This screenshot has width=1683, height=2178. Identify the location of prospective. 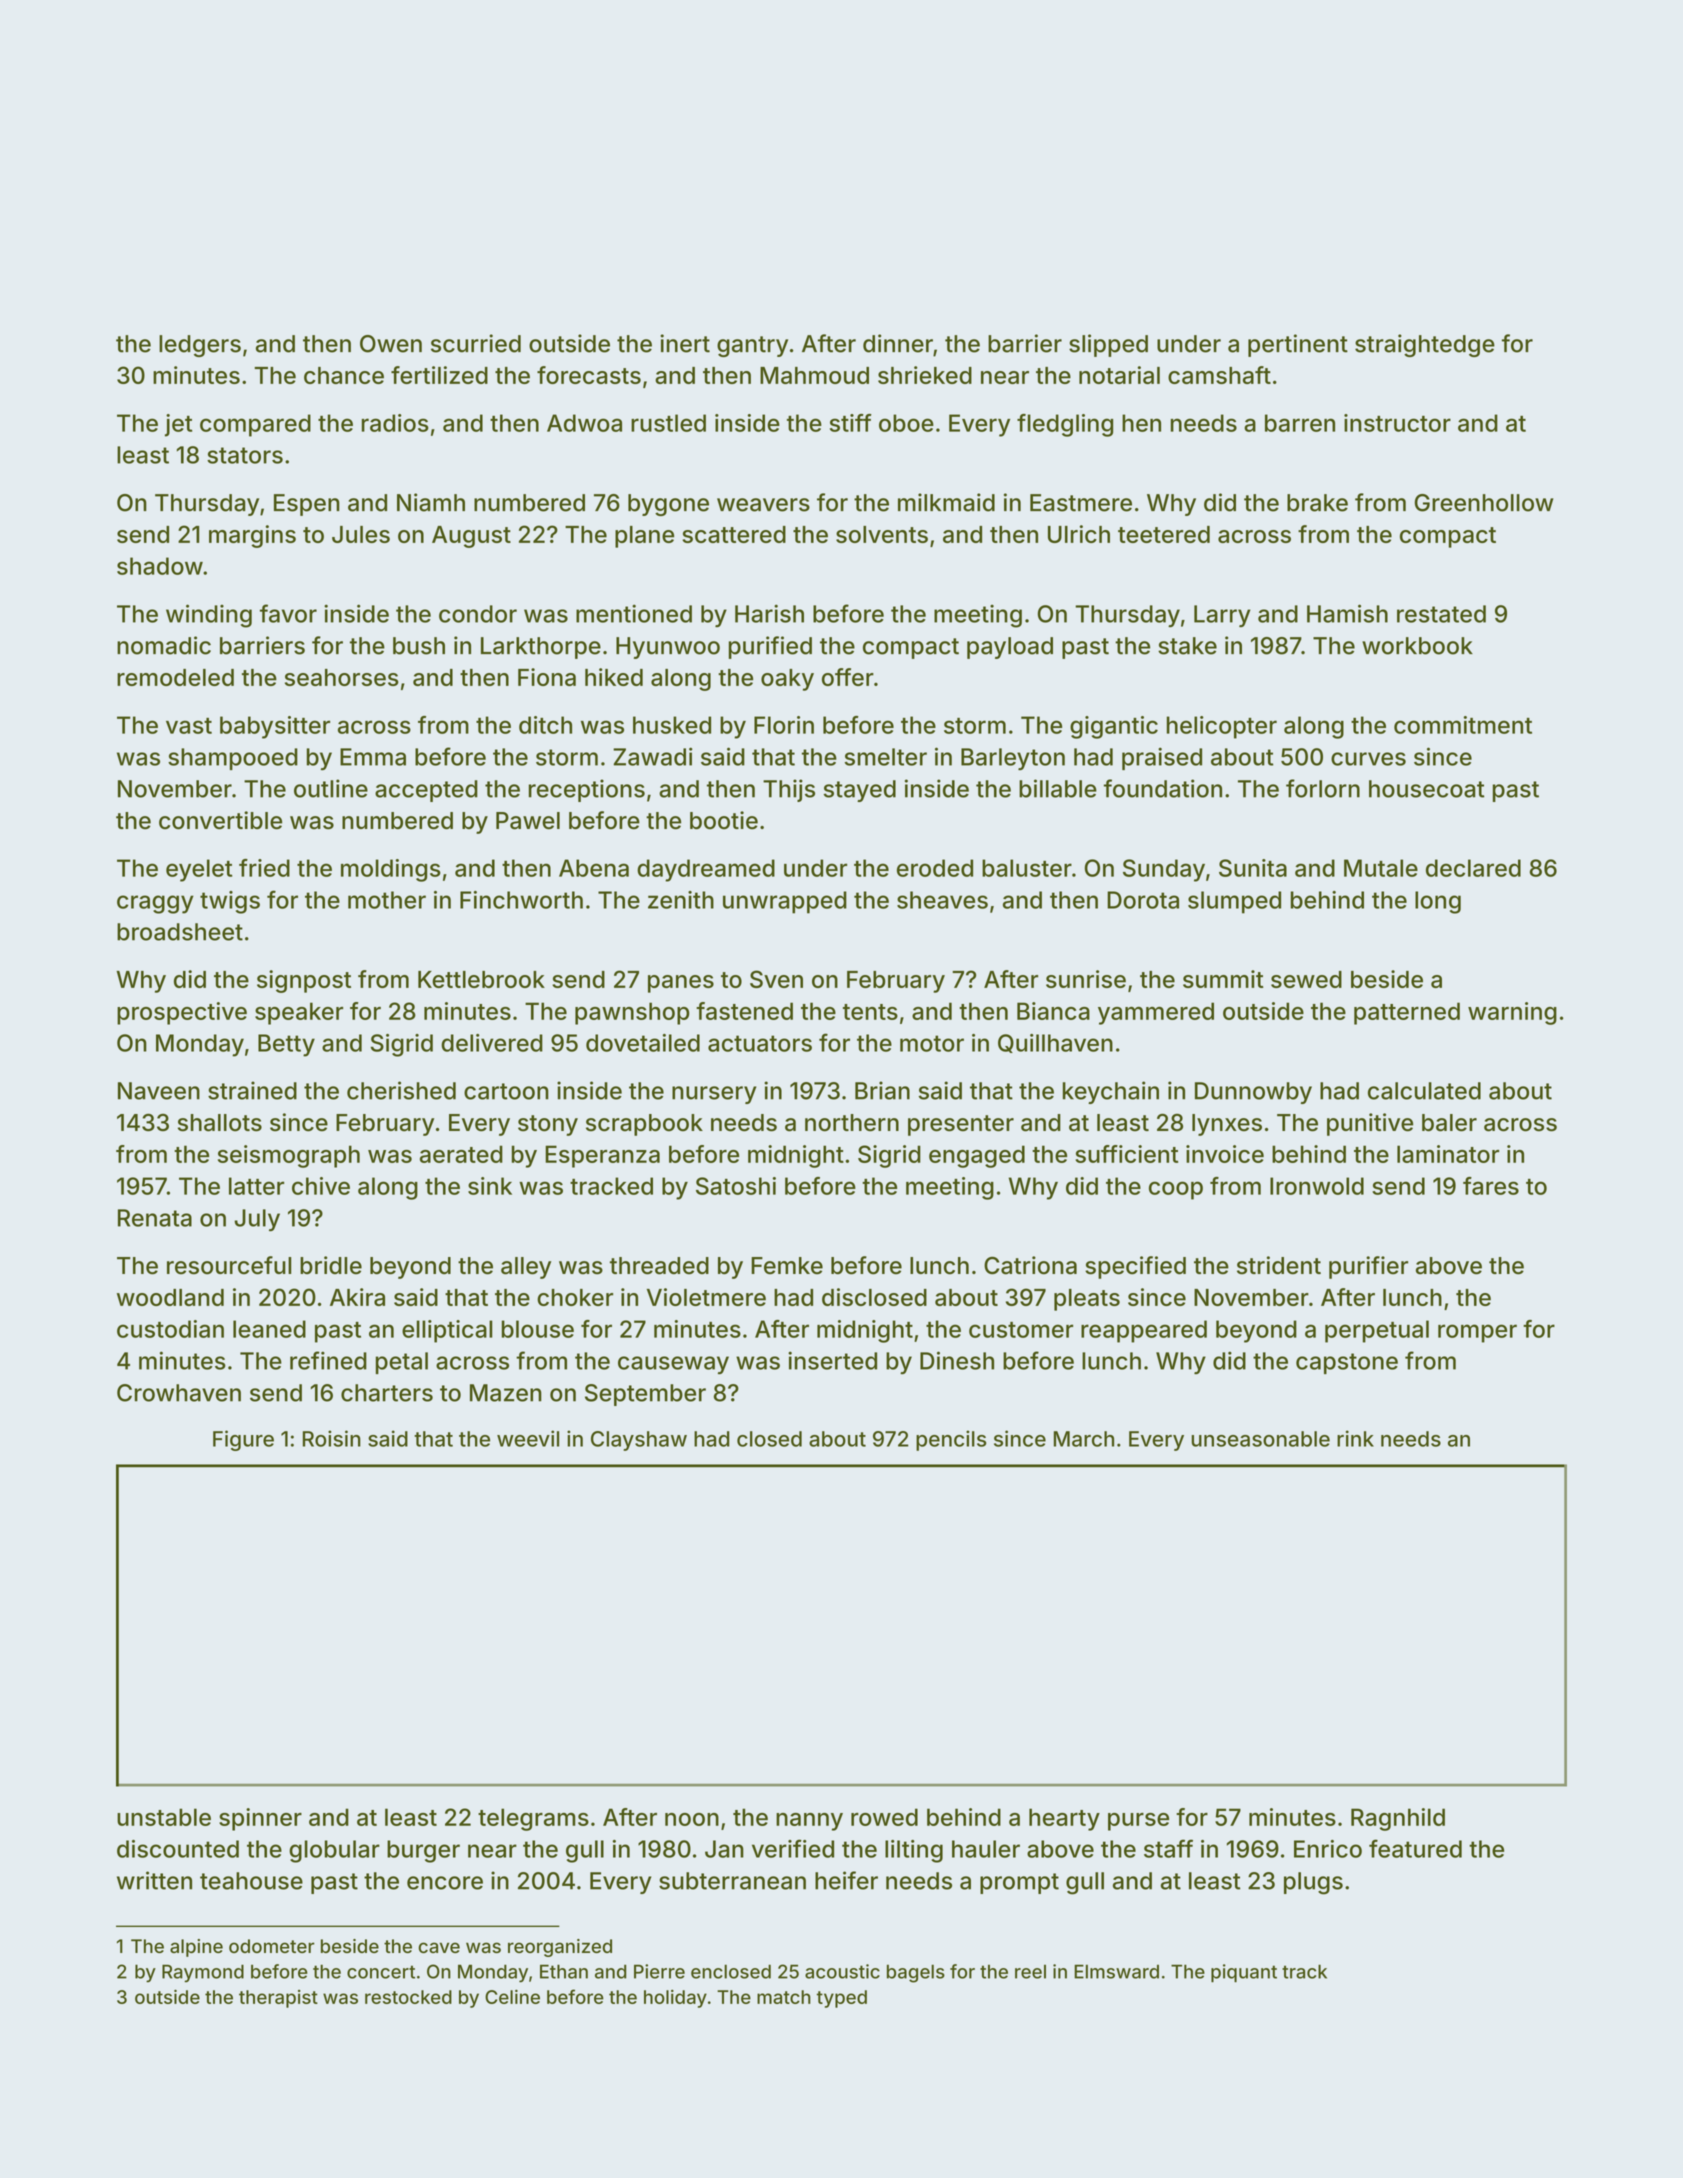
(182, 1013).
